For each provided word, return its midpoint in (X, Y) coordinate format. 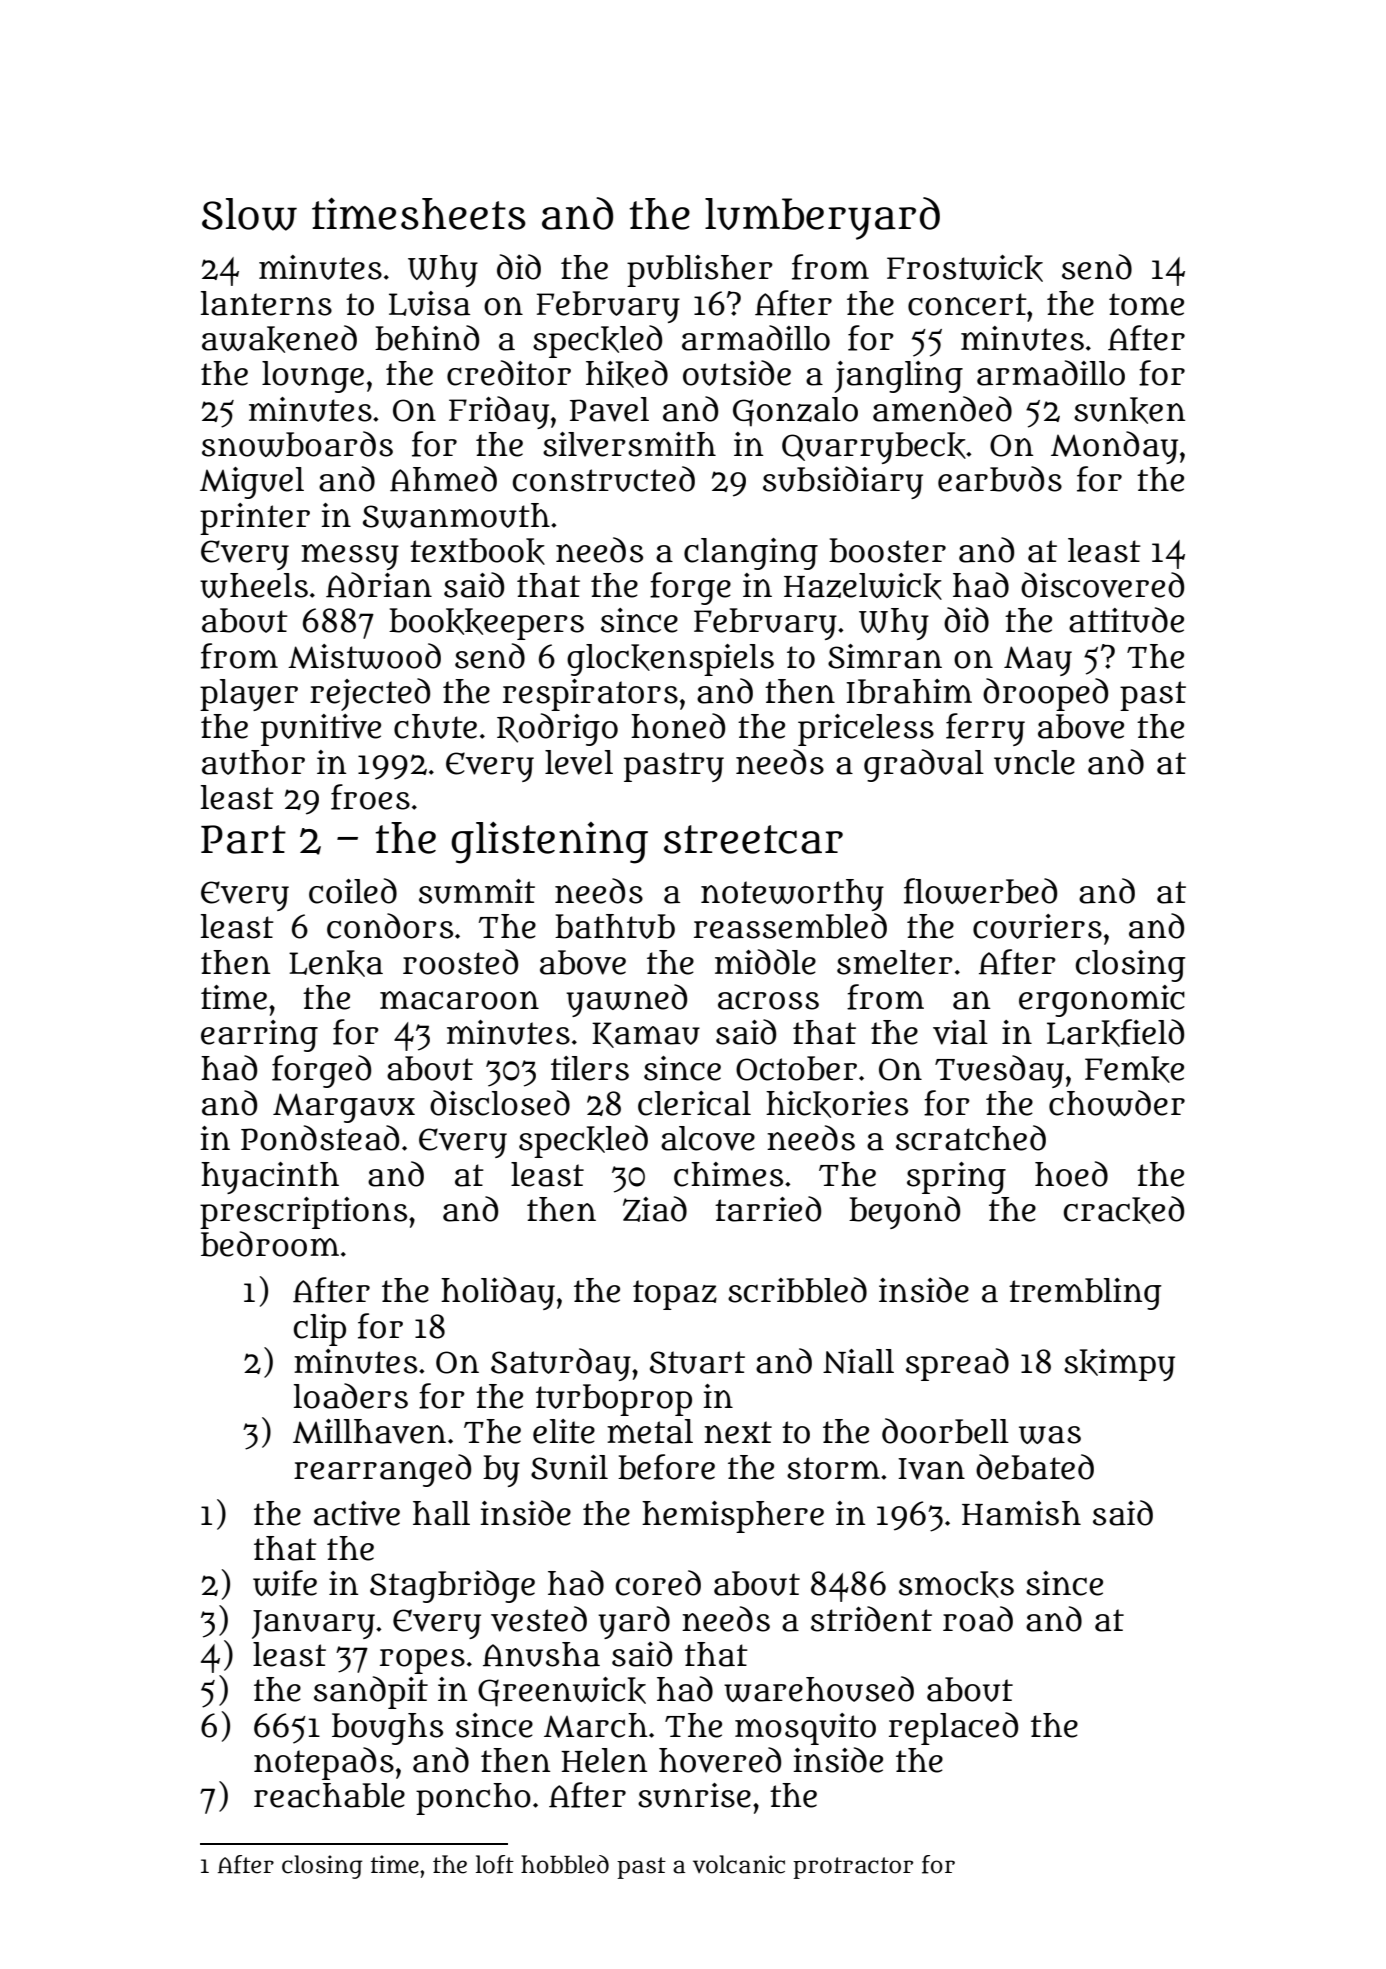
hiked (627, 374)
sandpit (371, 1692)
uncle (1034, 762)
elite (564, 1431)
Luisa (429, 303)
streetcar (753, 839)
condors (390, 926)
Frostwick (965, 268)
